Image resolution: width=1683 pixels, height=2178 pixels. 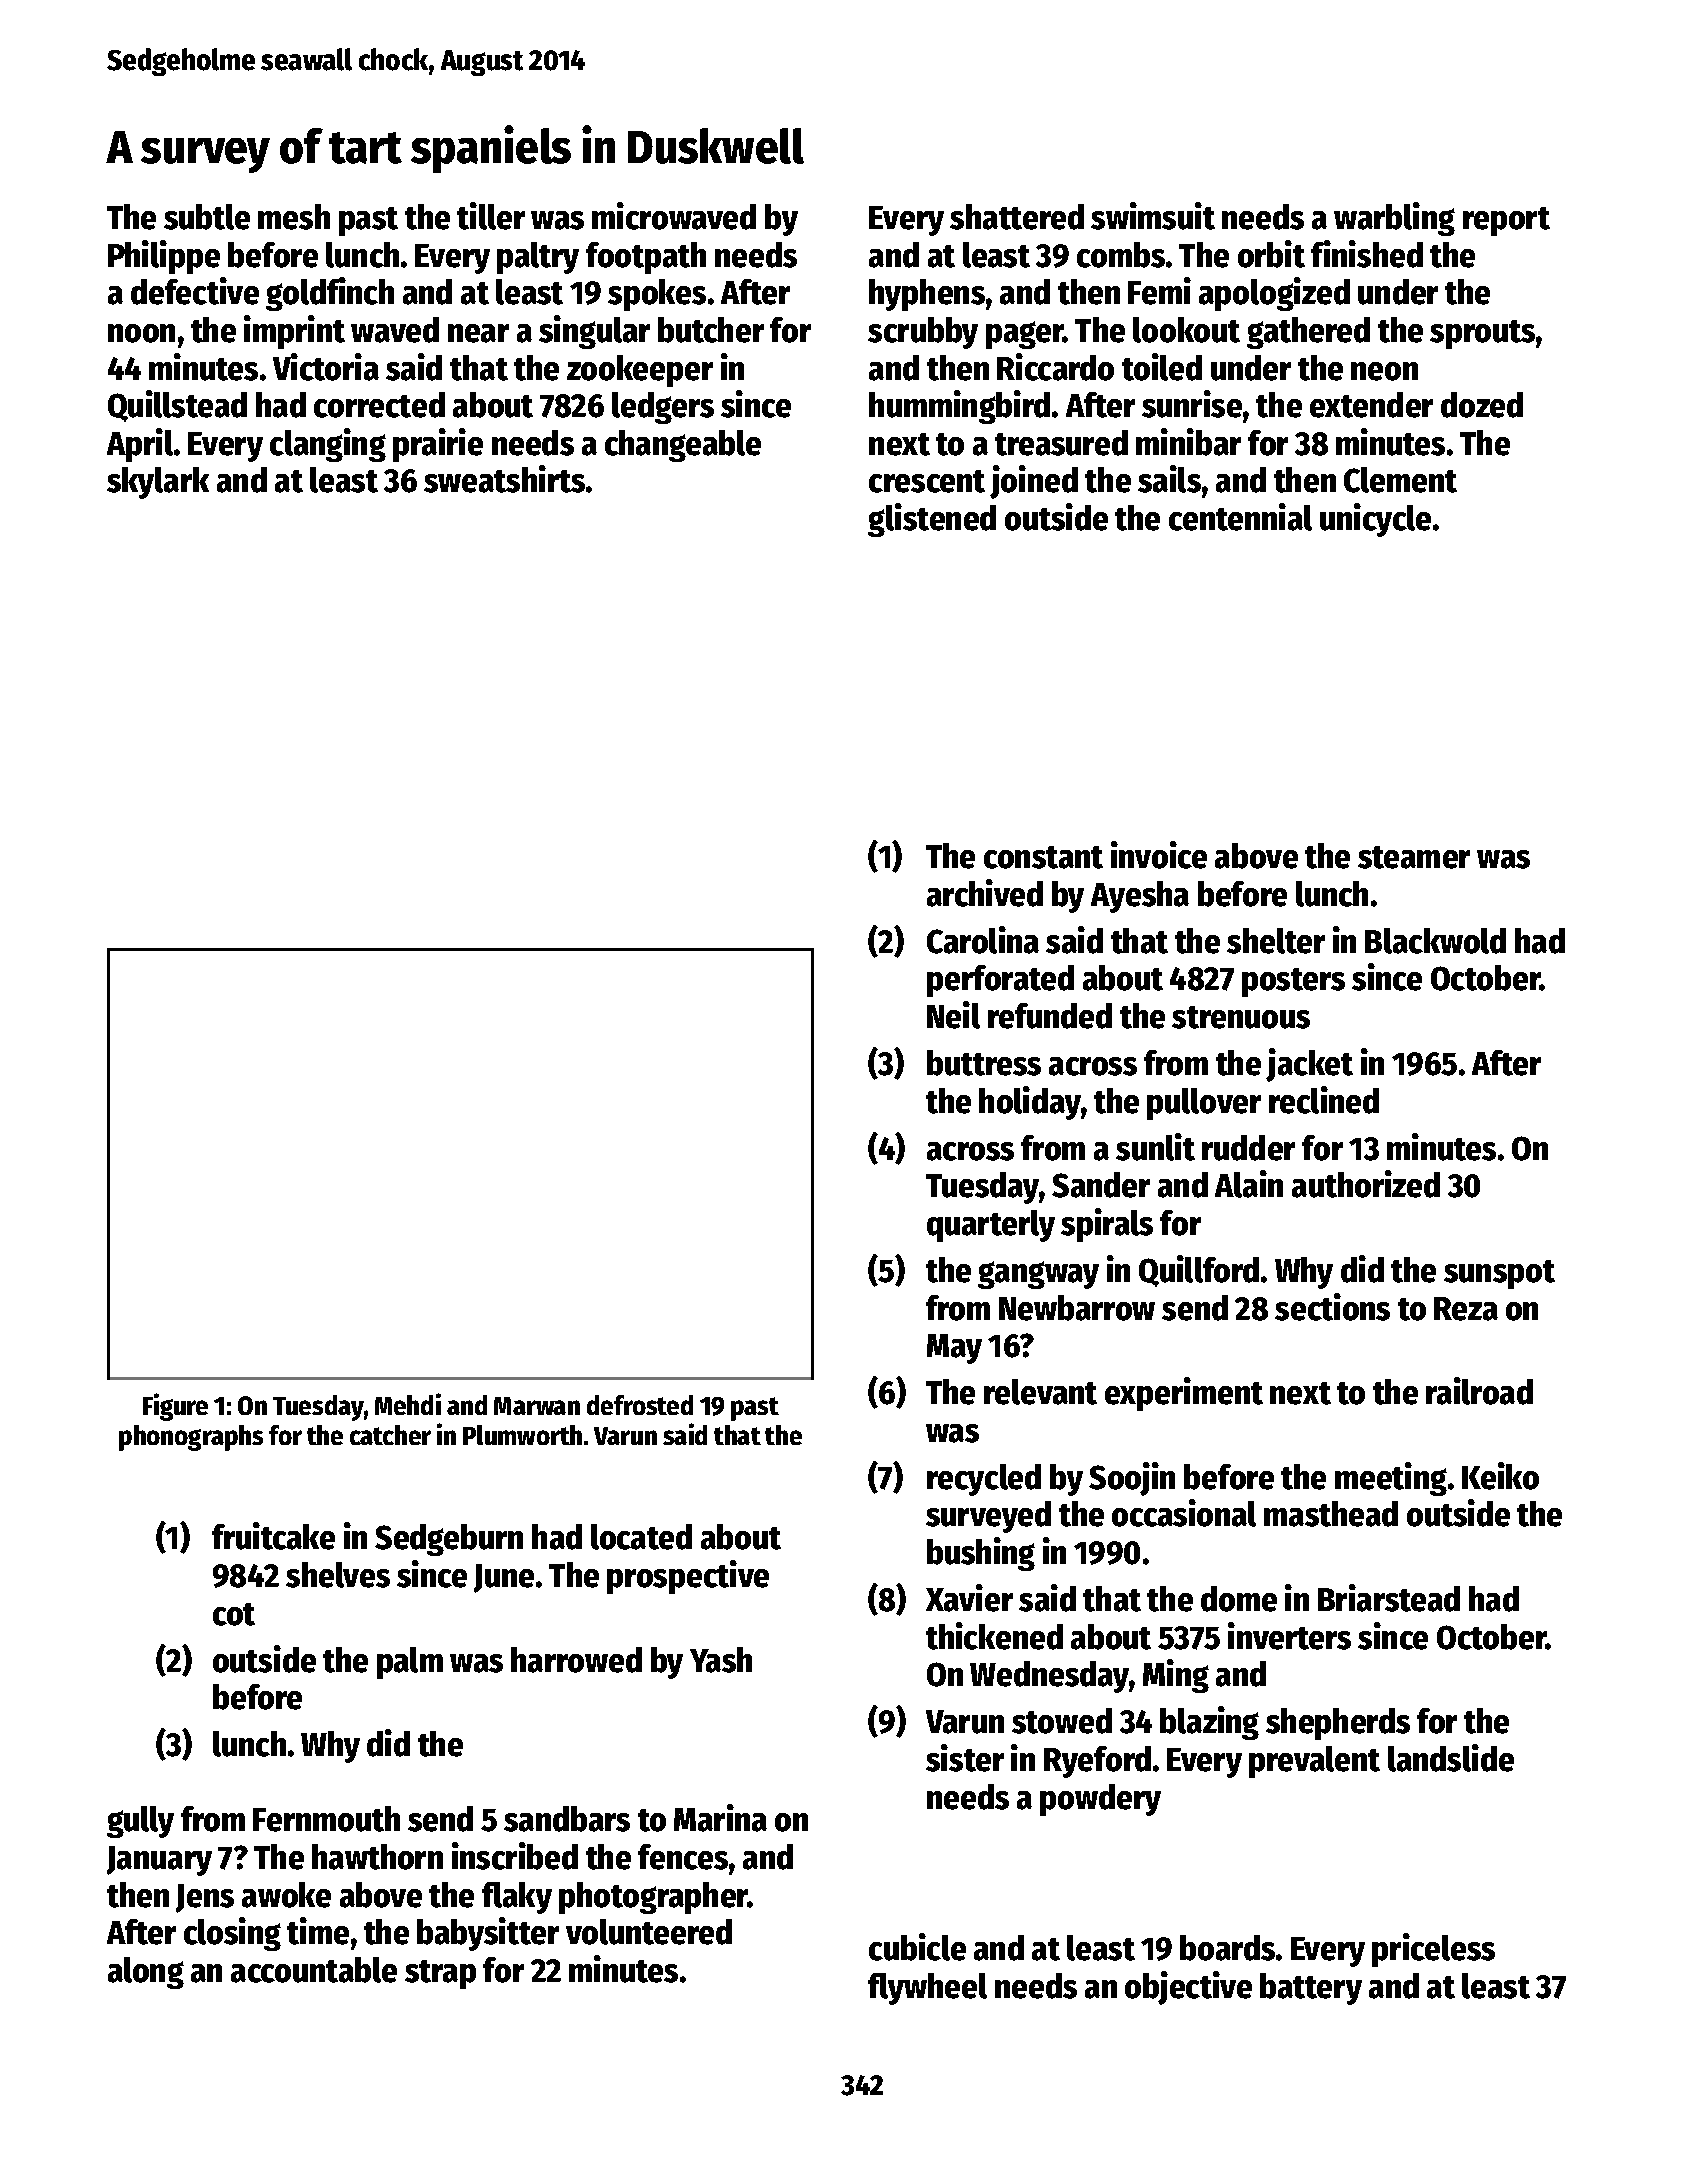 What do you see at coordinates (207, 217) in the screenshot?
I see `subtle` at bounding box center [207, 217].
